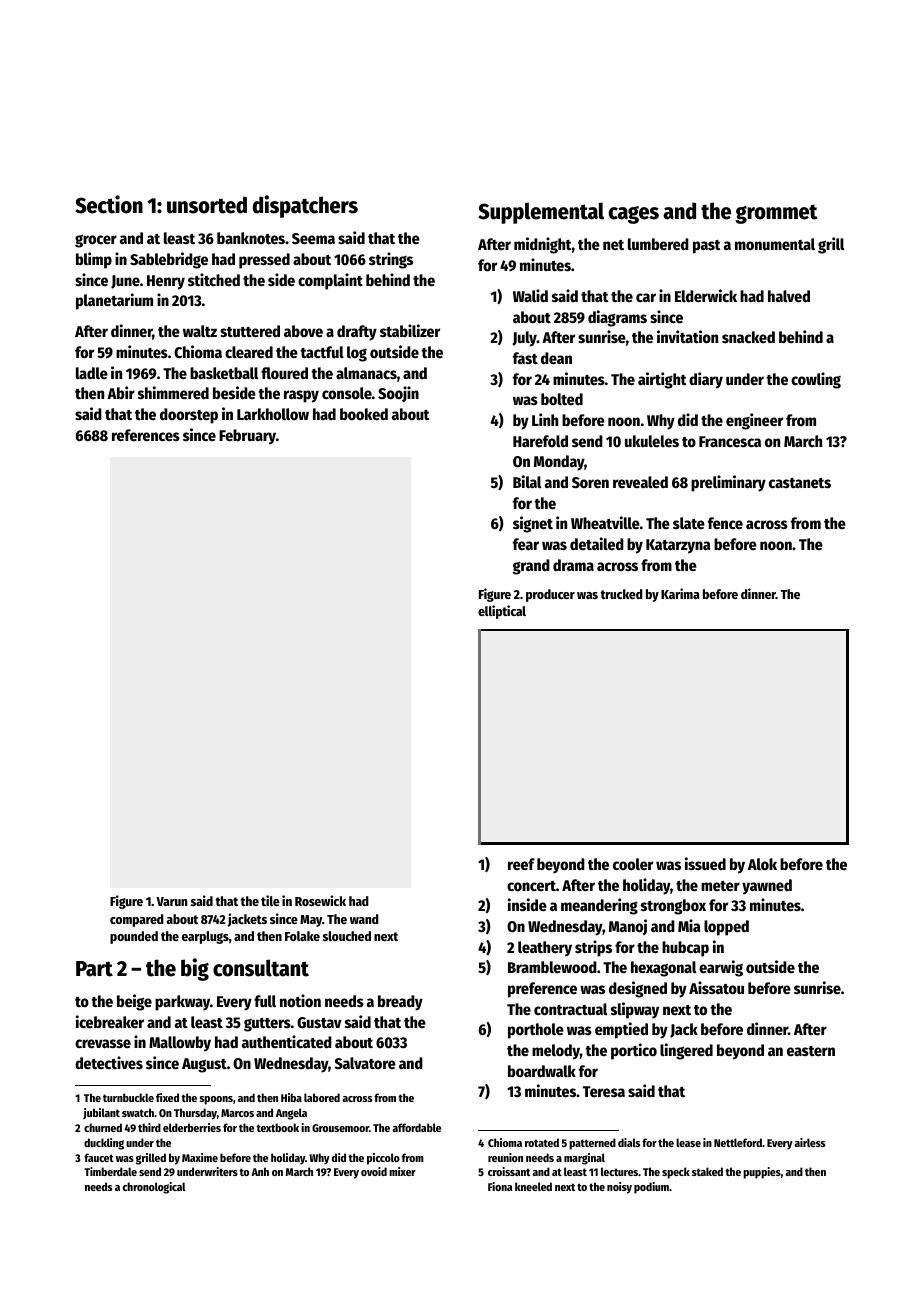  Describe the element at coordinates (146, 435) in the document. I see `references` at that location.
